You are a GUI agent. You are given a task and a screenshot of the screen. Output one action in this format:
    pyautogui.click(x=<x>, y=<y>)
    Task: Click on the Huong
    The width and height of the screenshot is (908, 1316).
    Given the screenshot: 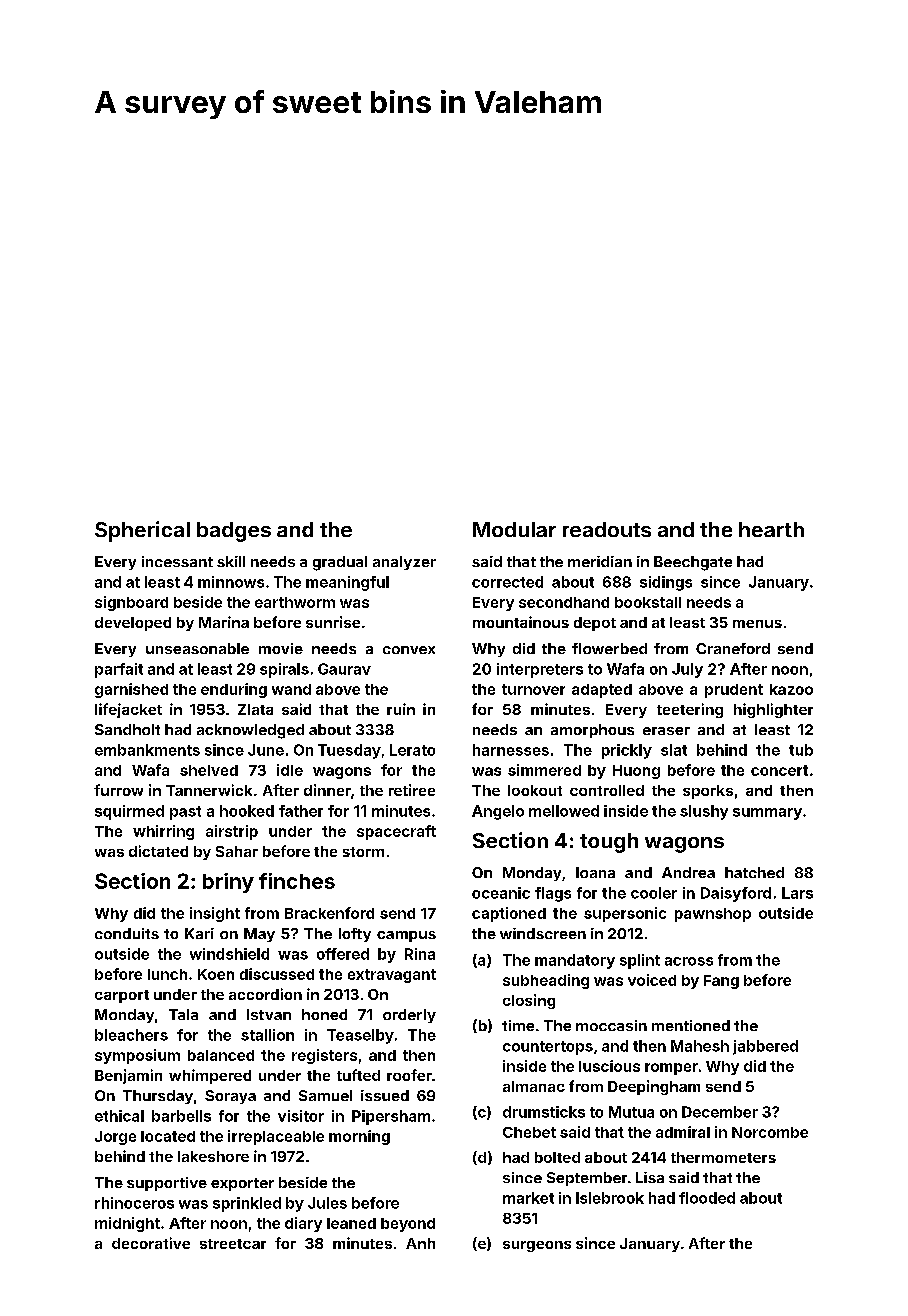 What is the action you would take?
    pyautogui.click(x=636, y=772)
